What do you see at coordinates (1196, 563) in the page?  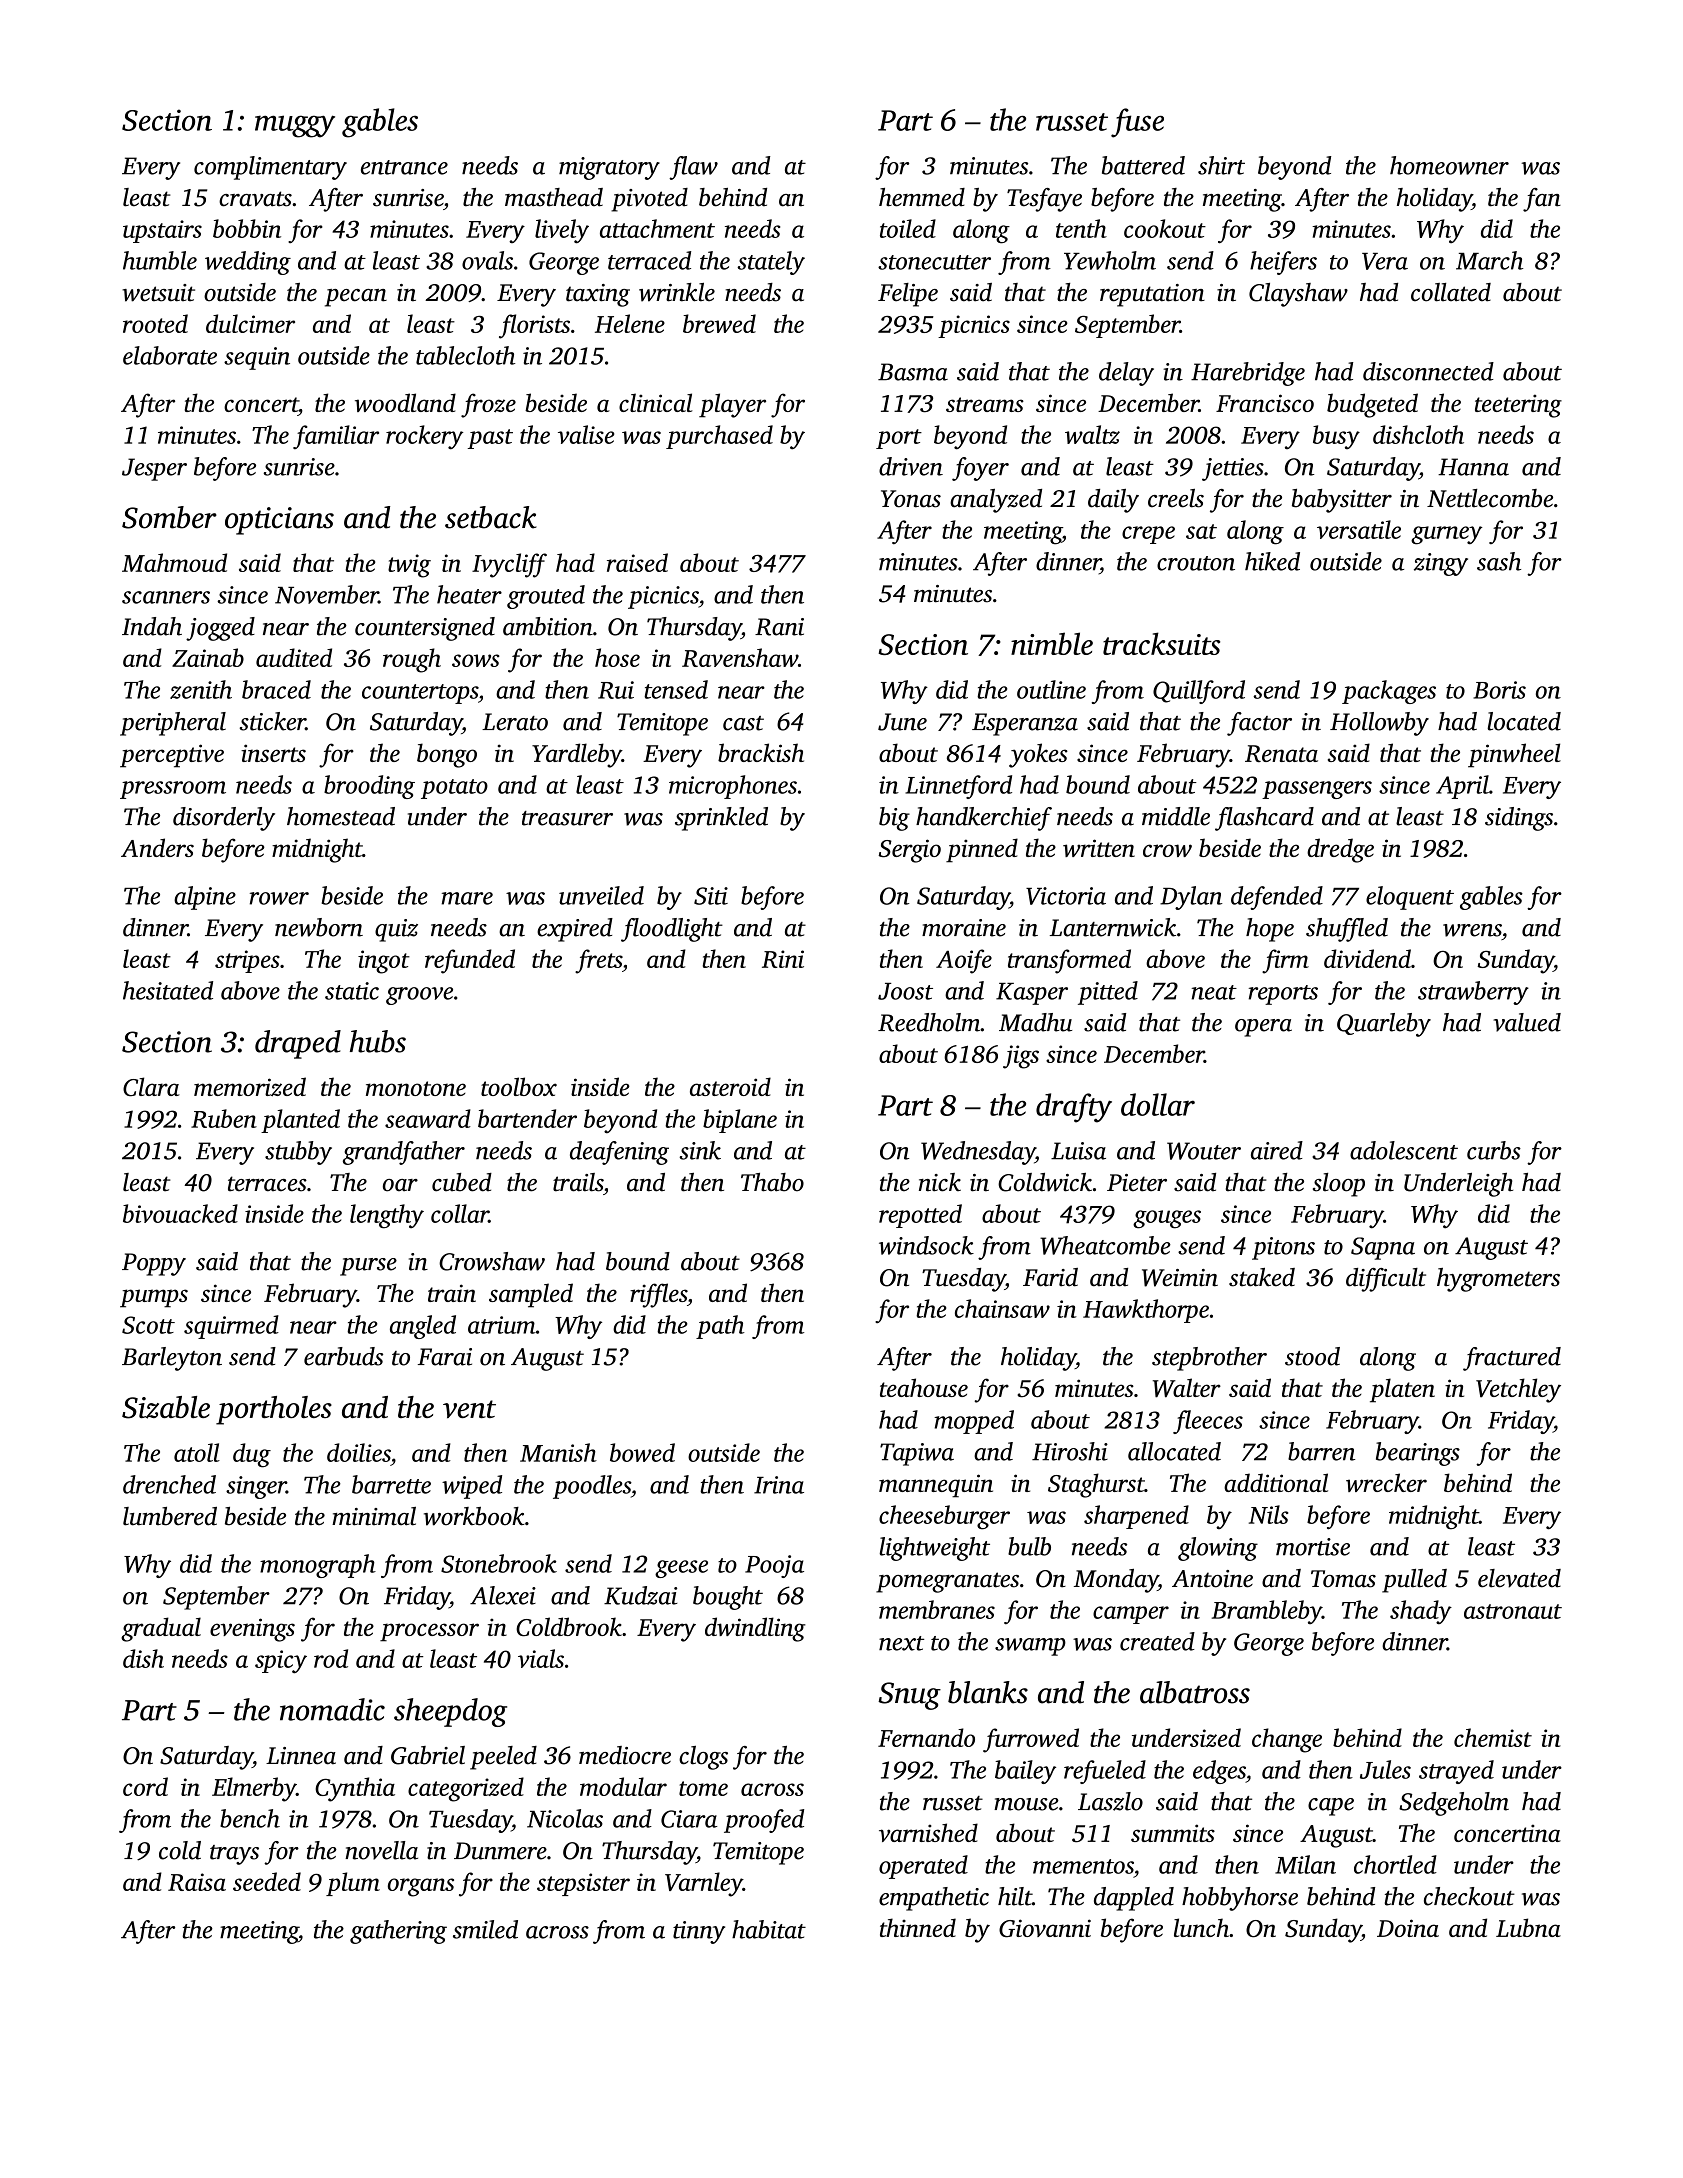 I see `crouton` at bounding box center [1196, 563].
